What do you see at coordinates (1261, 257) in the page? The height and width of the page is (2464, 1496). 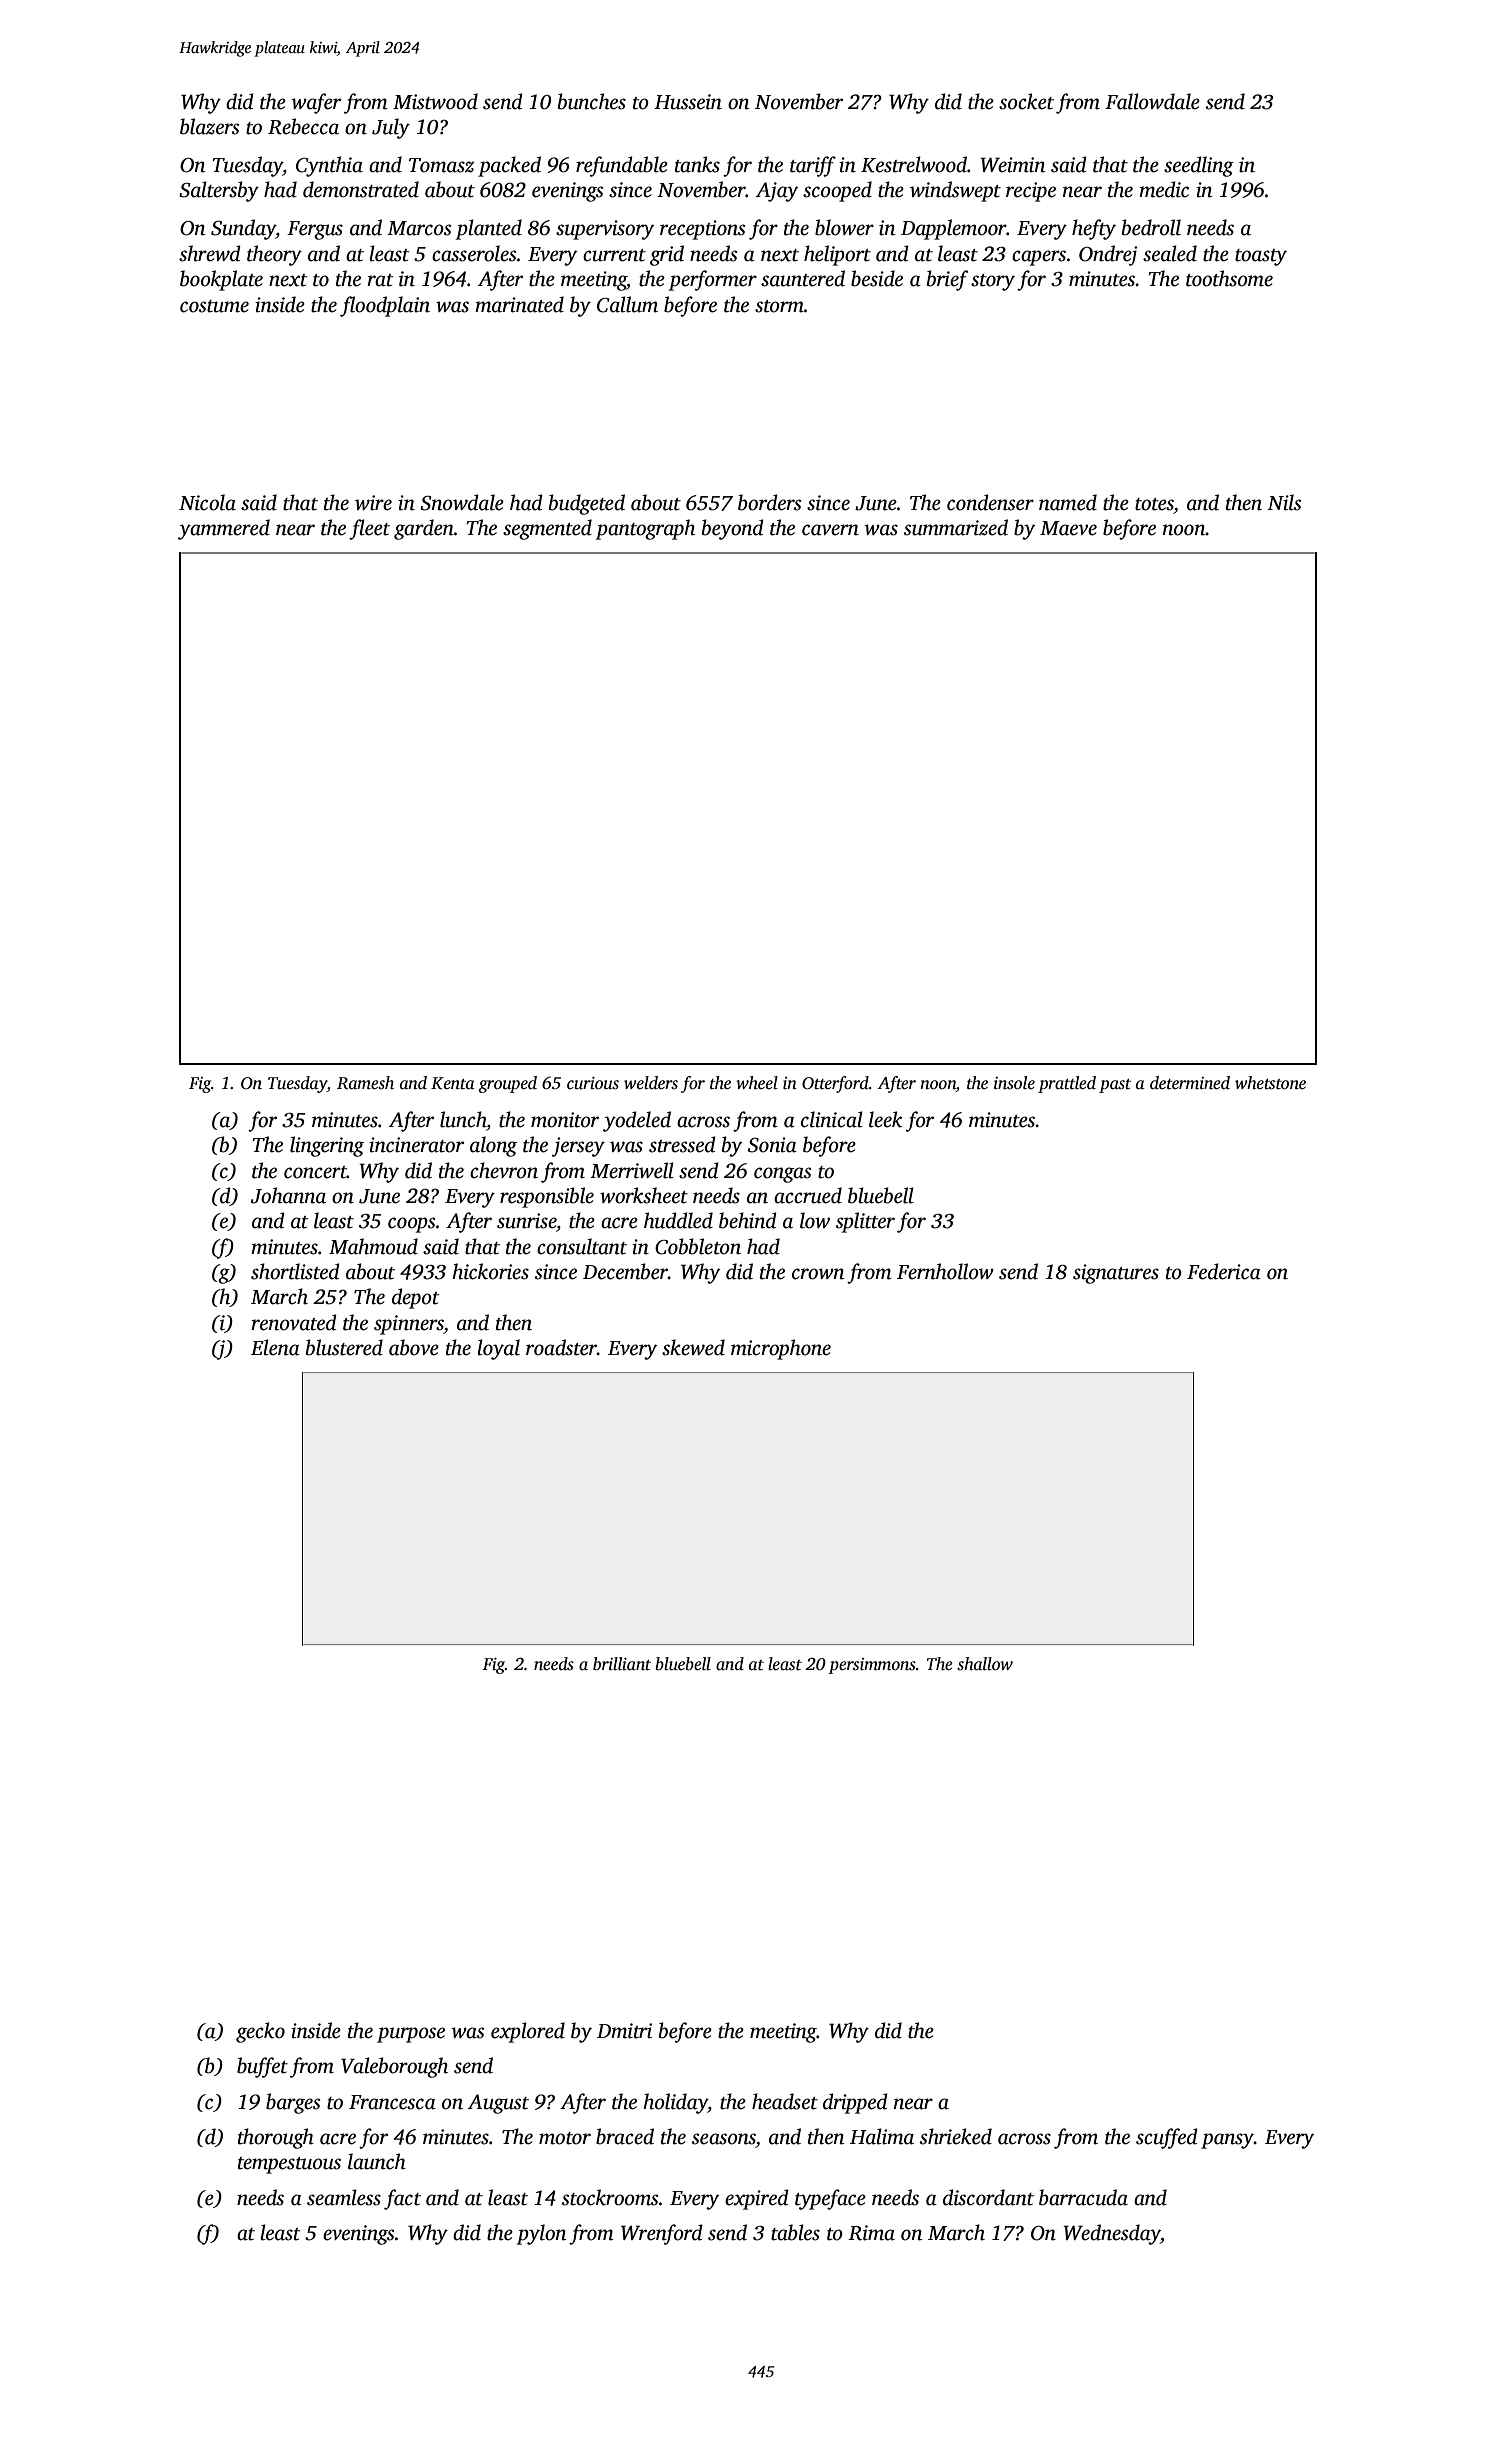 I see `toasty` at bounding box center [1261, 257].
